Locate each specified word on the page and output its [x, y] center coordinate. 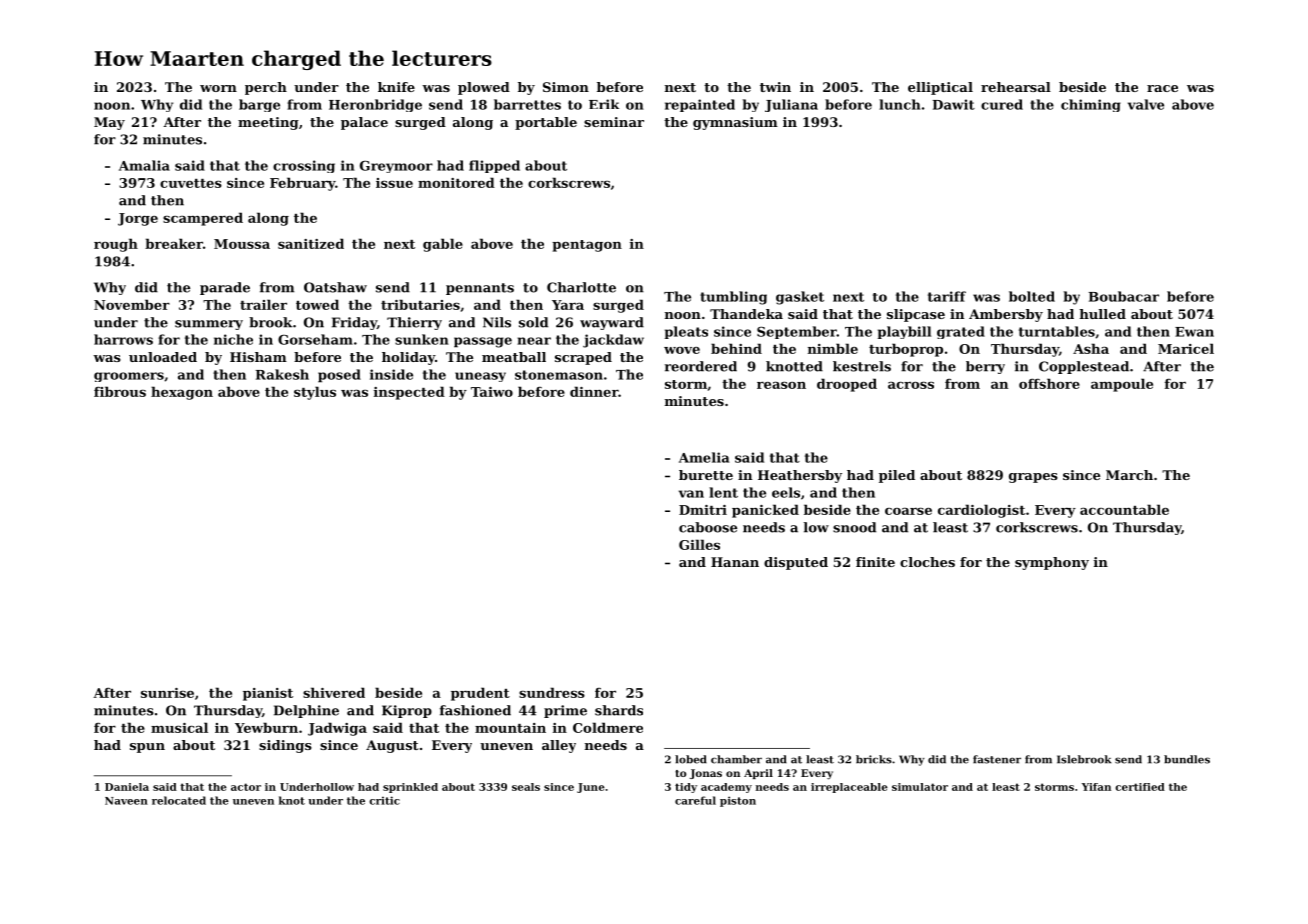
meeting [268, 123]
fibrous [120, 391]
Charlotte [581, 287]
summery [209, 325]
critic [384, 800]
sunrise [167, 693]
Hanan [735, 562]
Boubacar [1123, 296]
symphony [1052, 563]
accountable [1124, 509]
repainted [700, 105]
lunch [900, 104]
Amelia [704, 457]
